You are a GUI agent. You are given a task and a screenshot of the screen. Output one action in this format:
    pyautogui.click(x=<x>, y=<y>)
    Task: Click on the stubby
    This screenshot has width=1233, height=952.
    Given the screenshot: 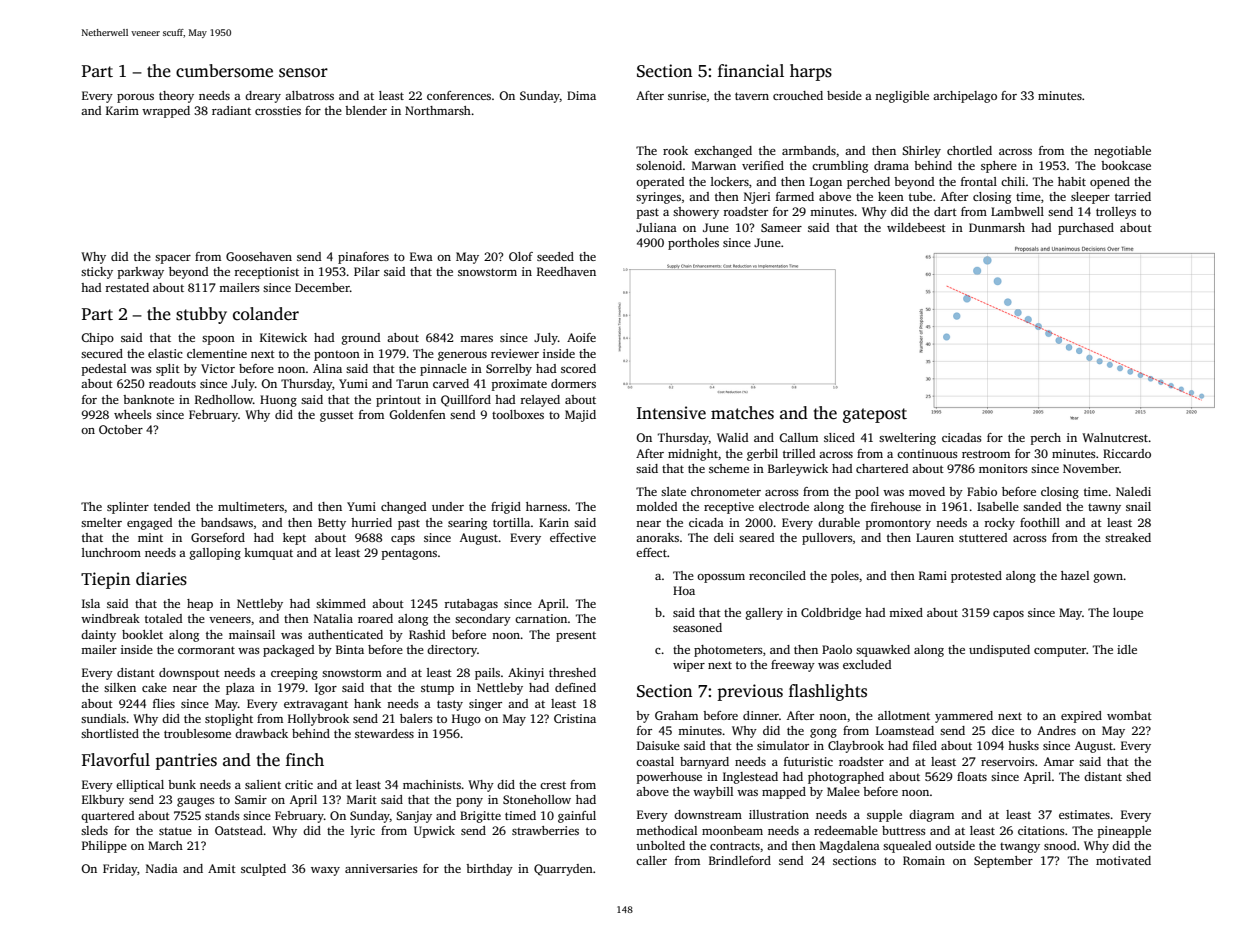 What is the action you would take?
    pyautogui.click(x=201, y=315)
